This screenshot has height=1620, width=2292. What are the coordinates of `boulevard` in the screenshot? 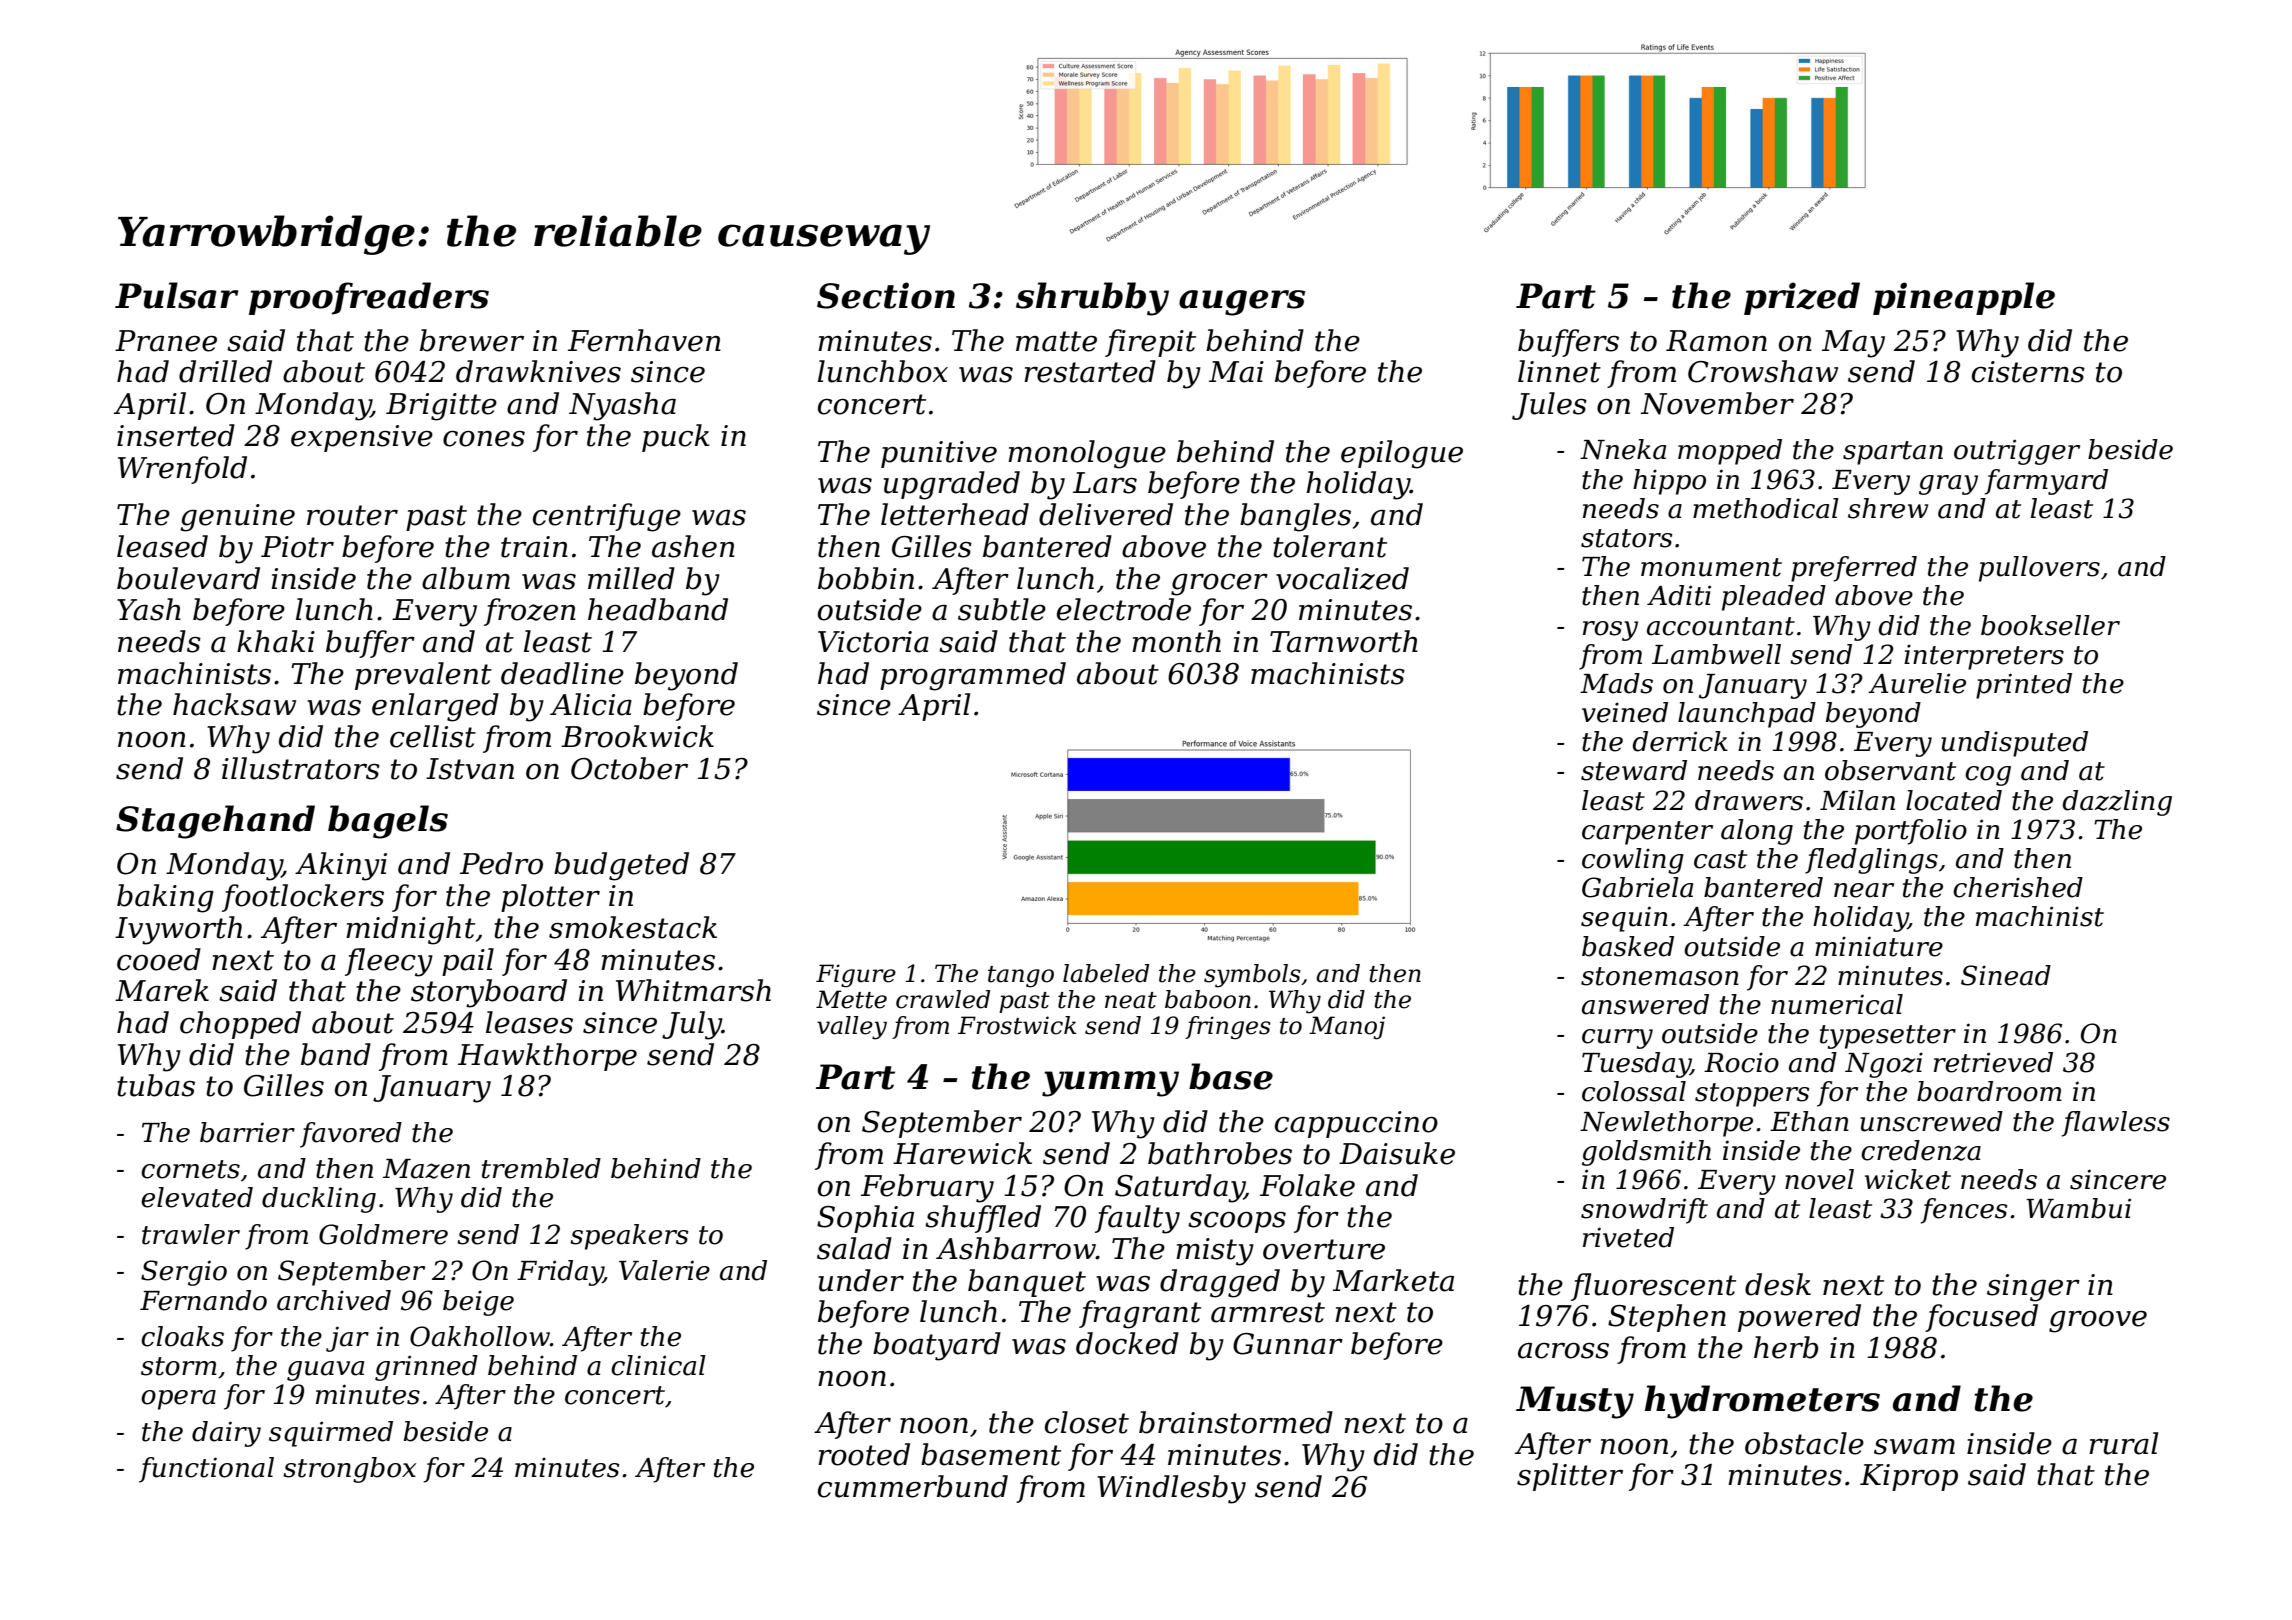 It's located at (188, 578).
